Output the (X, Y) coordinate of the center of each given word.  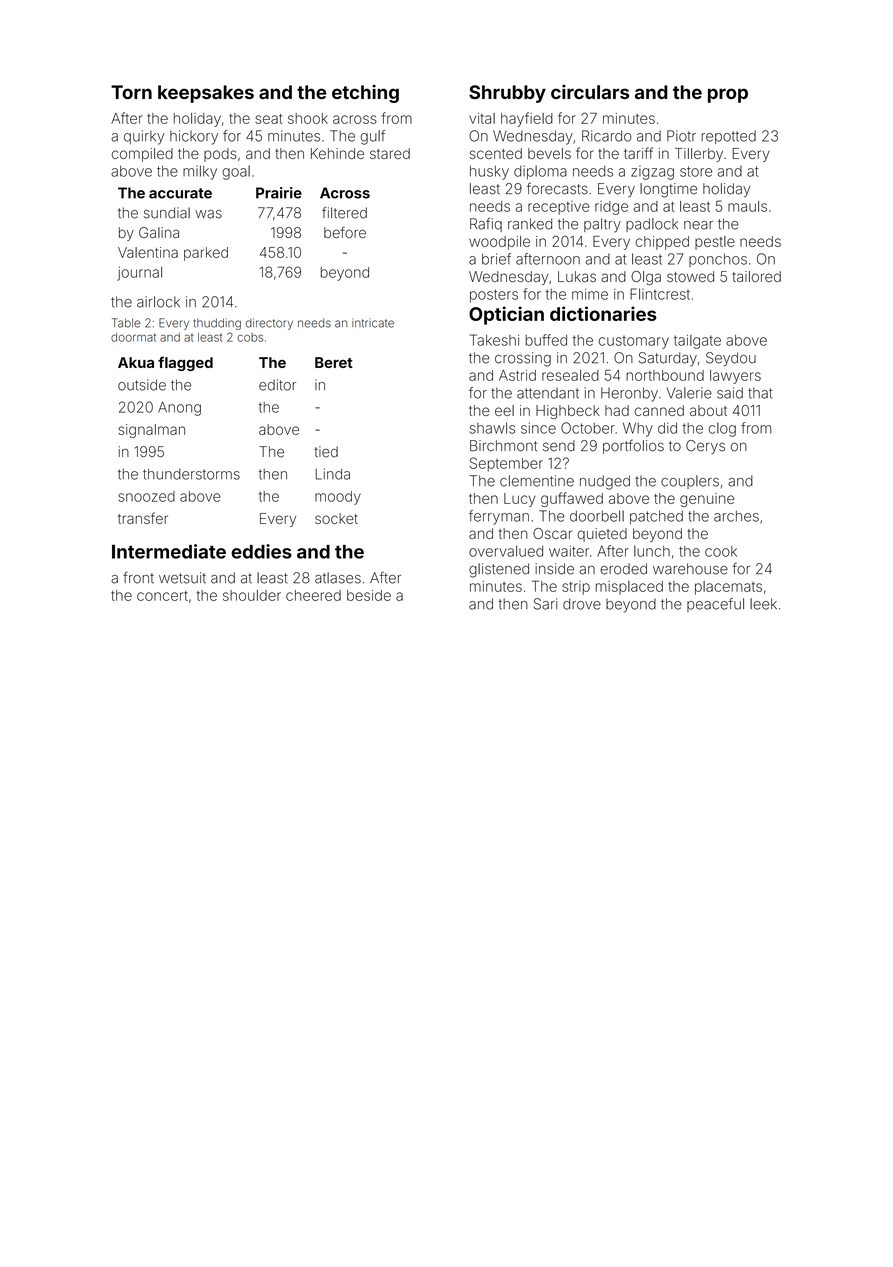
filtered (344, 213)
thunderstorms (191, 474)
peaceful (715, 605)
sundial (167, 213)
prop (728, 95)
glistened (499, 570)
